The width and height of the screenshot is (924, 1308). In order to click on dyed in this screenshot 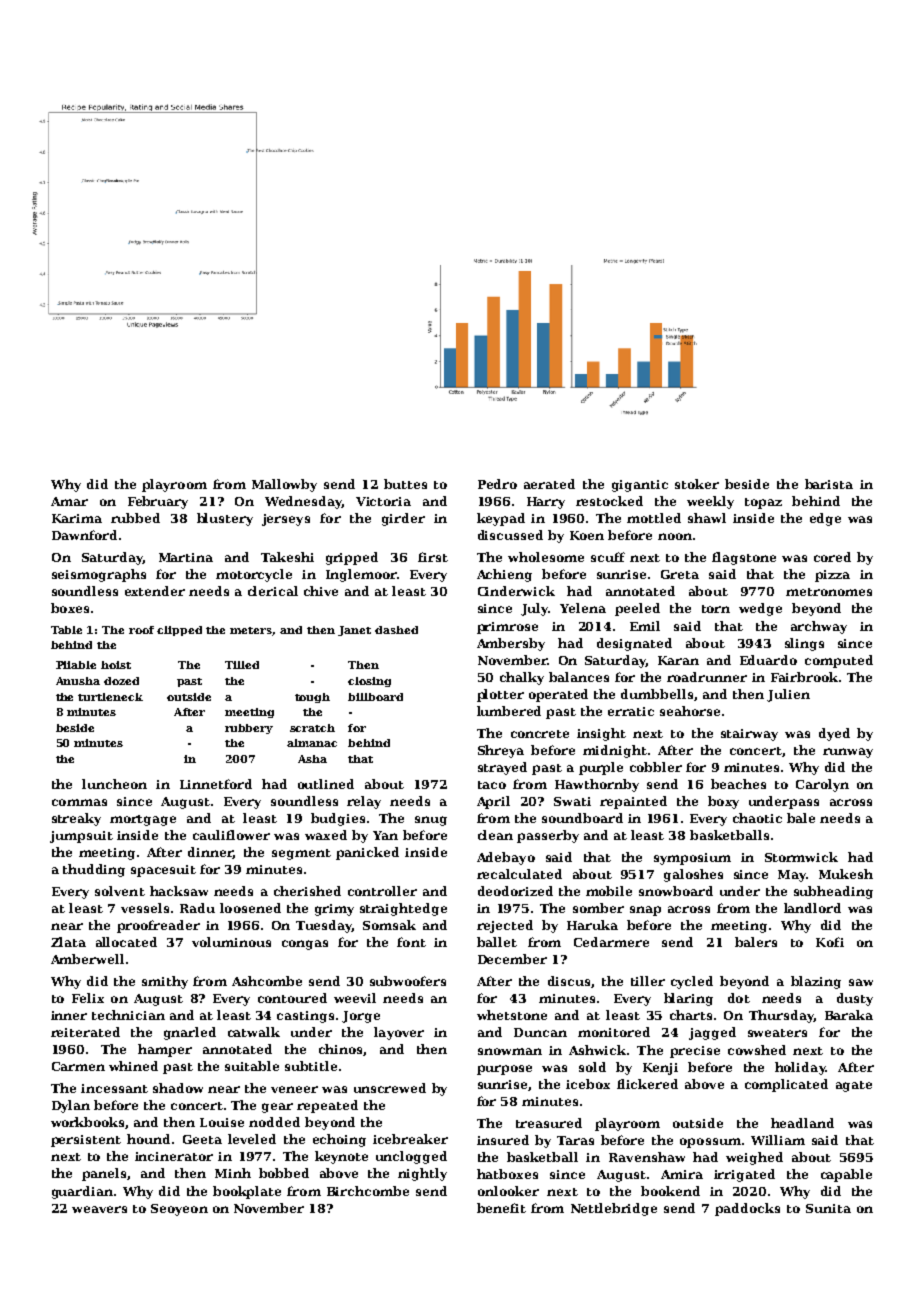, I will do `click(834, 734)`.
